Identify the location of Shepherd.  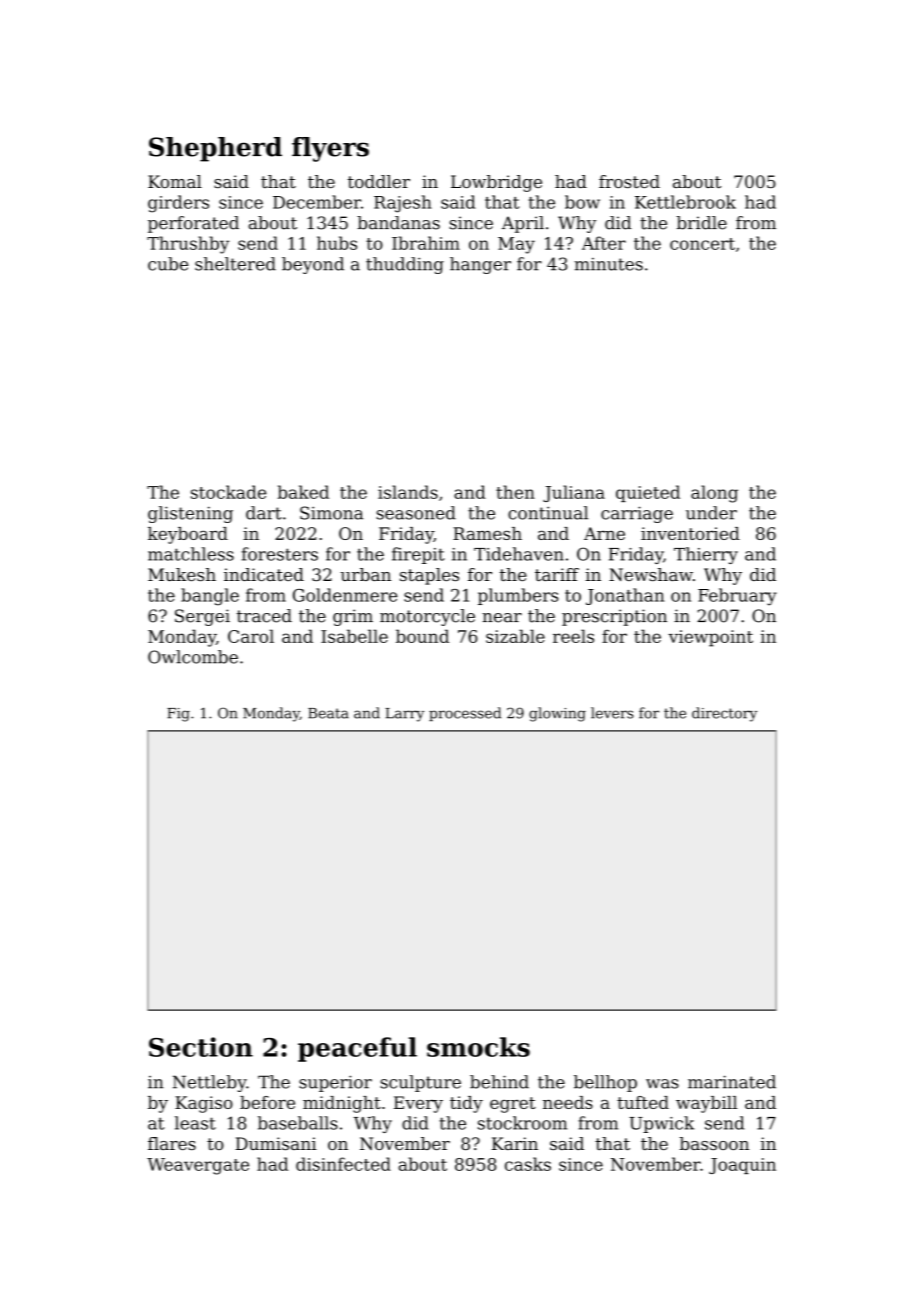
(215, 149).
